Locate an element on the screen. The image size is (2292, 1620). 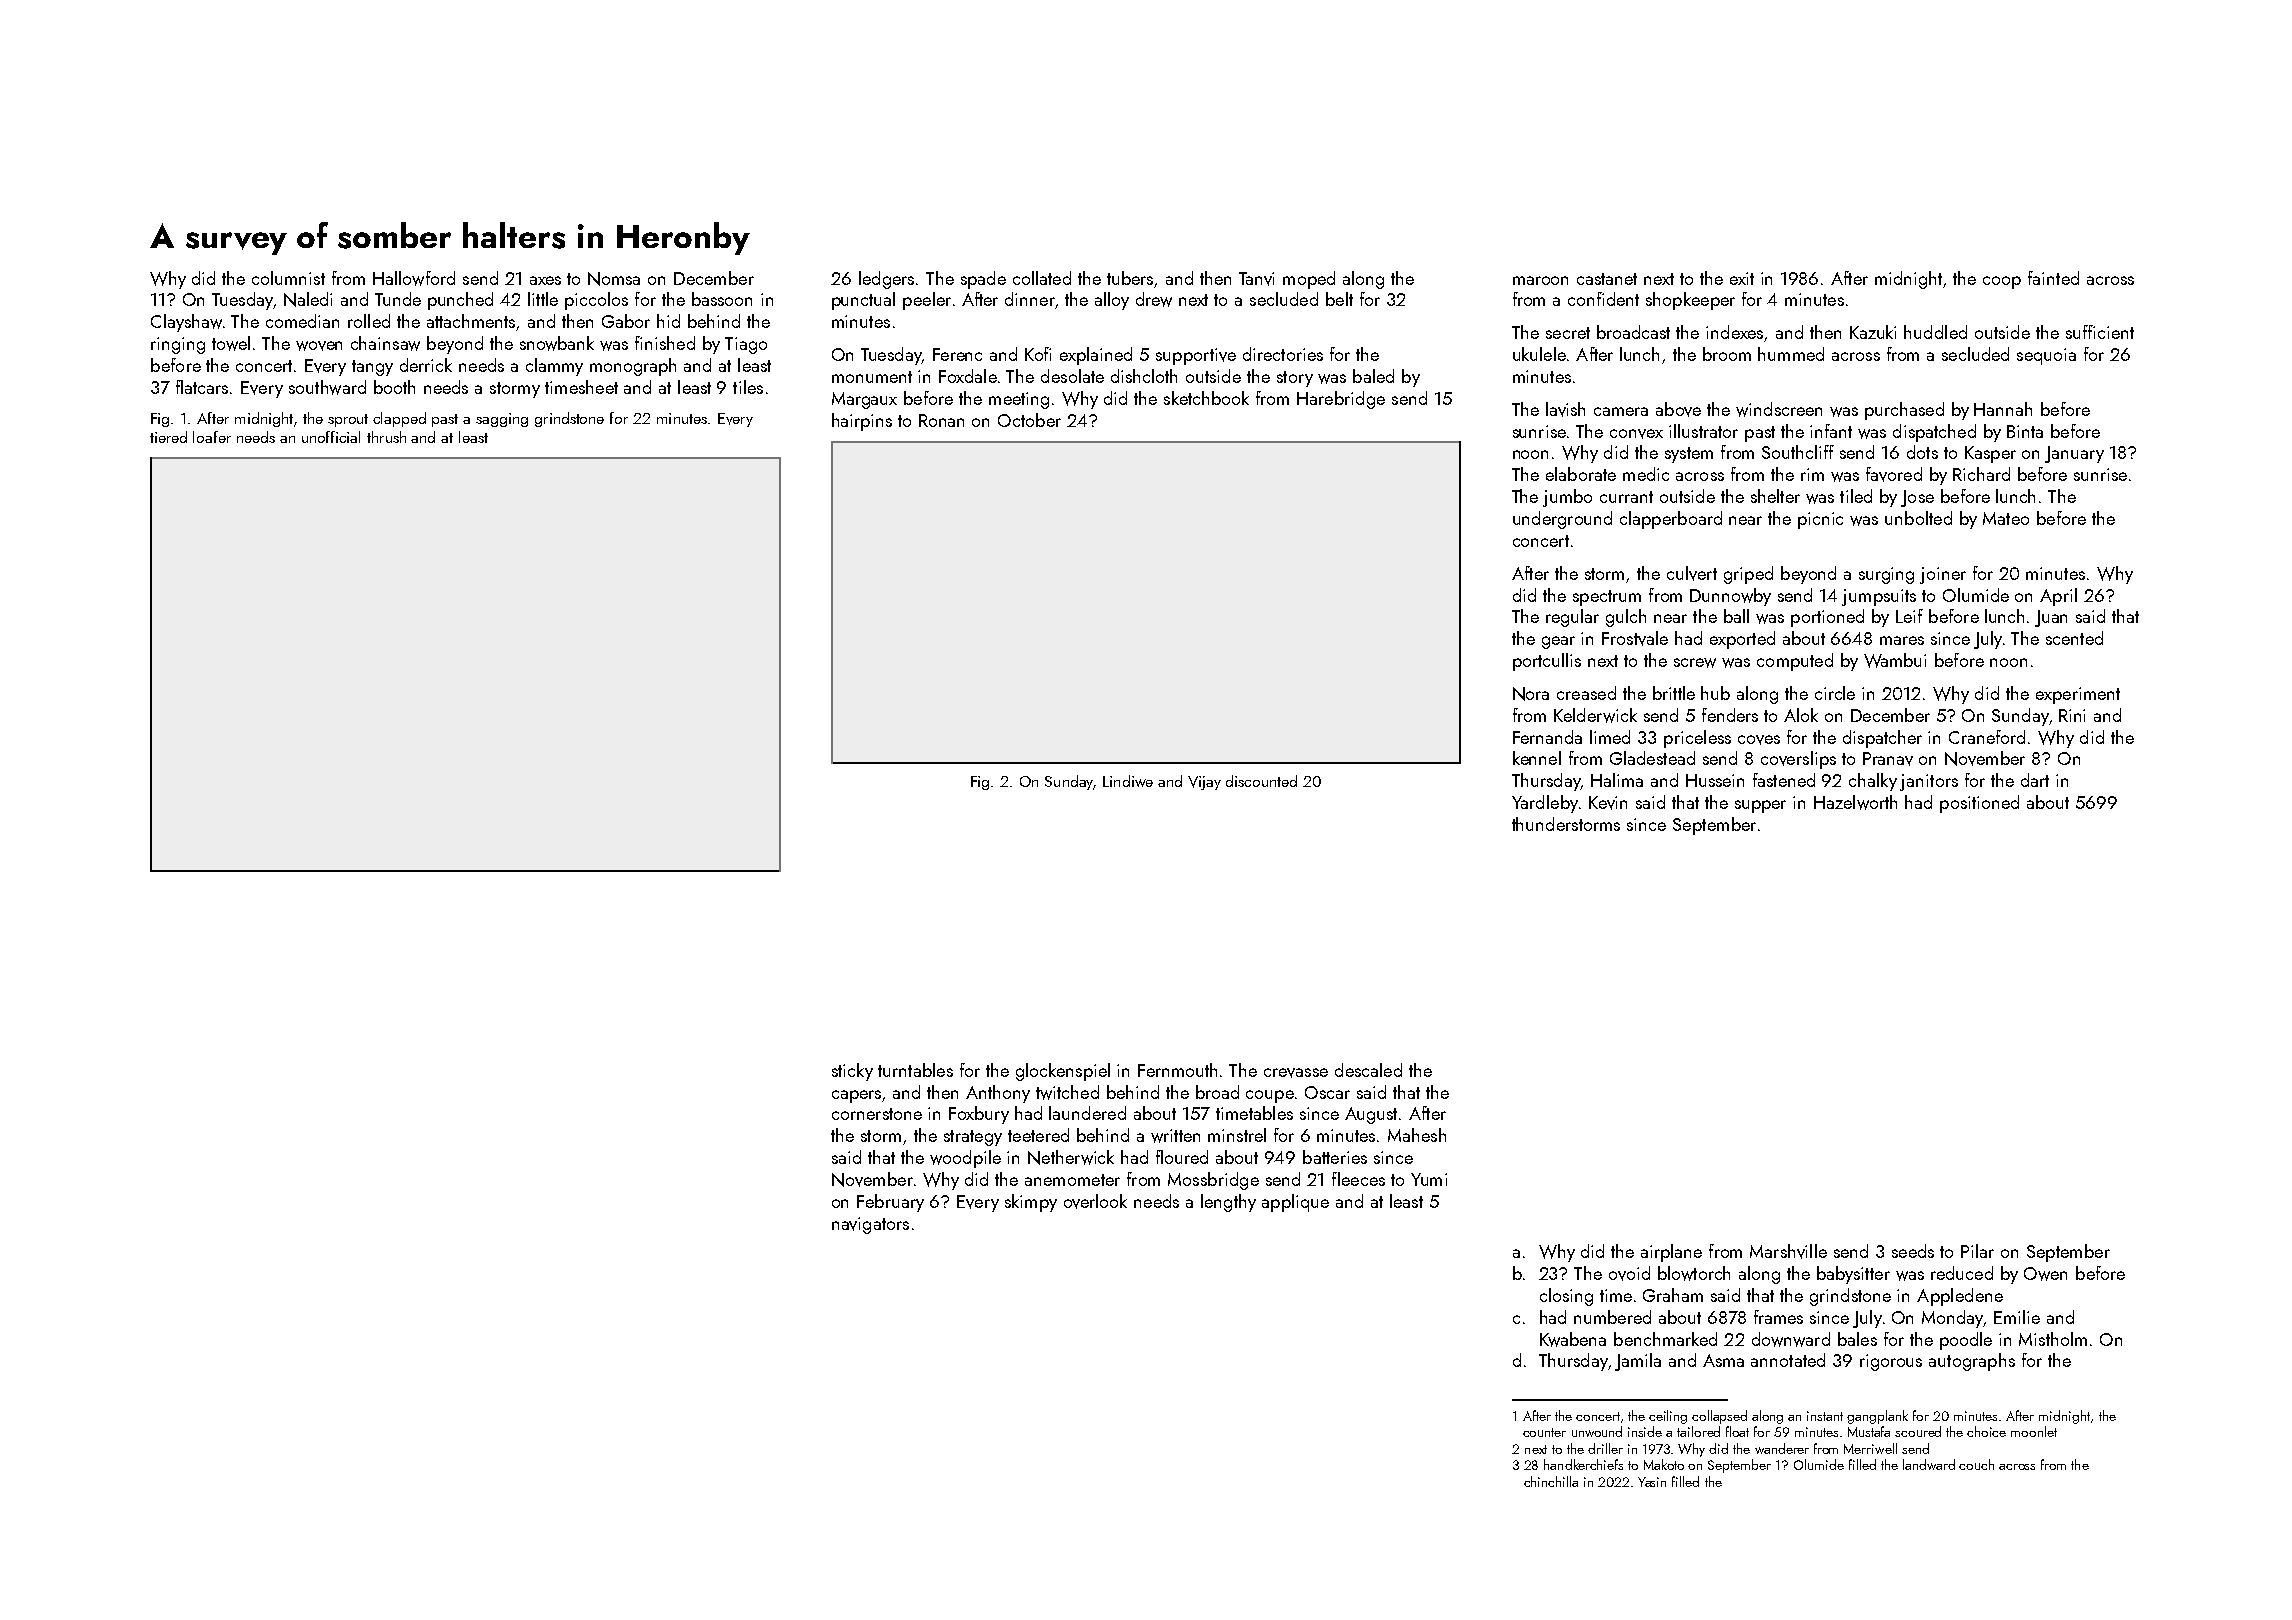
spade is located at coordinates (983, 280).
